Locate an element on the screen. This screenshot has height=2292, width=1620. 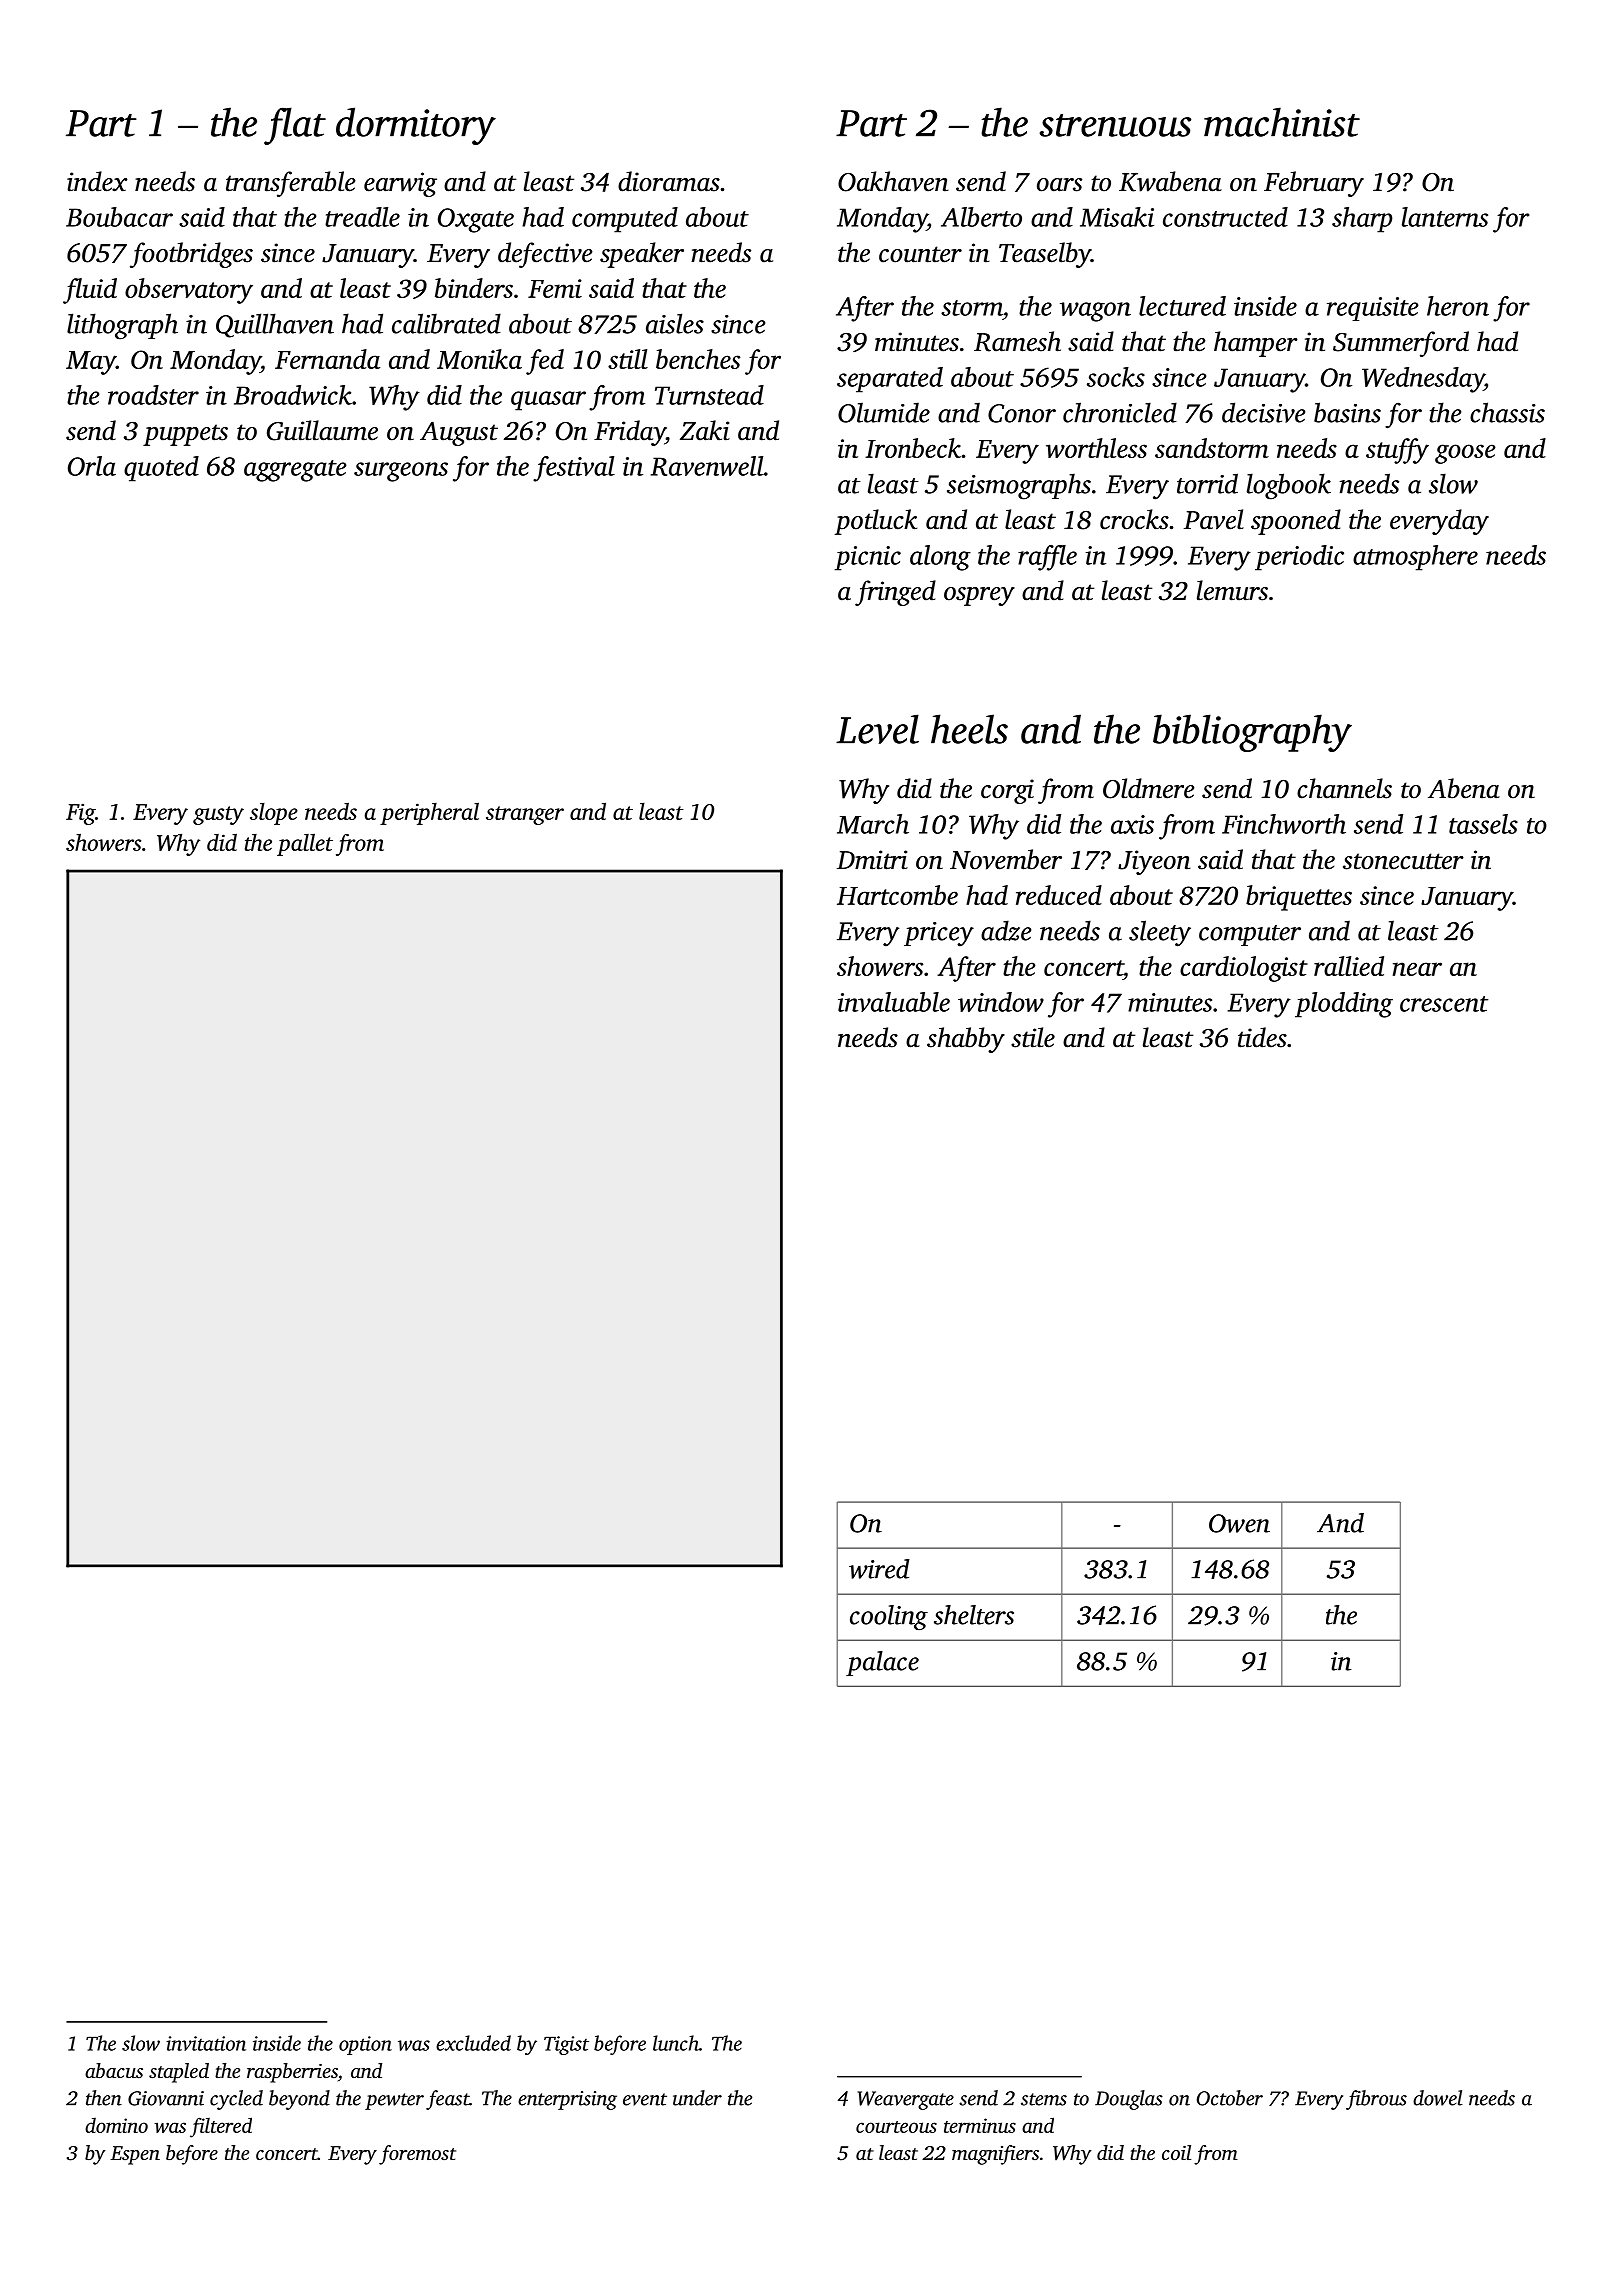
event is located at coordinates (645, 2099).
